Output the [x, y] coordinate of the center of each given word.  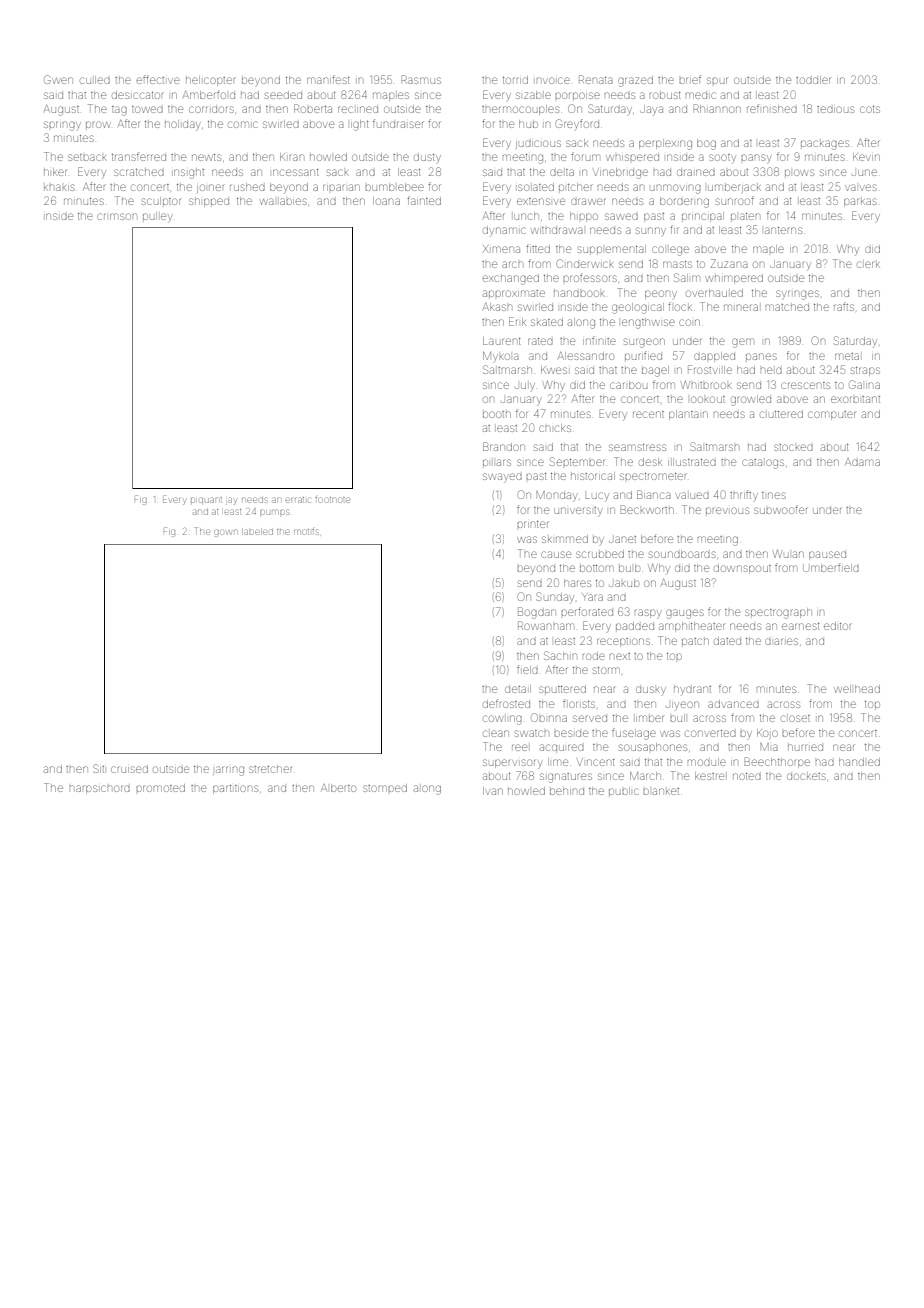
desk [650, 462]
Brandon [504, 446]
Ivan [493, 791]
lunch [526, 216]
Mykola [501, 356]
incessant [296, 172]
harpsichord [100, 789]
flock [680, 306]
